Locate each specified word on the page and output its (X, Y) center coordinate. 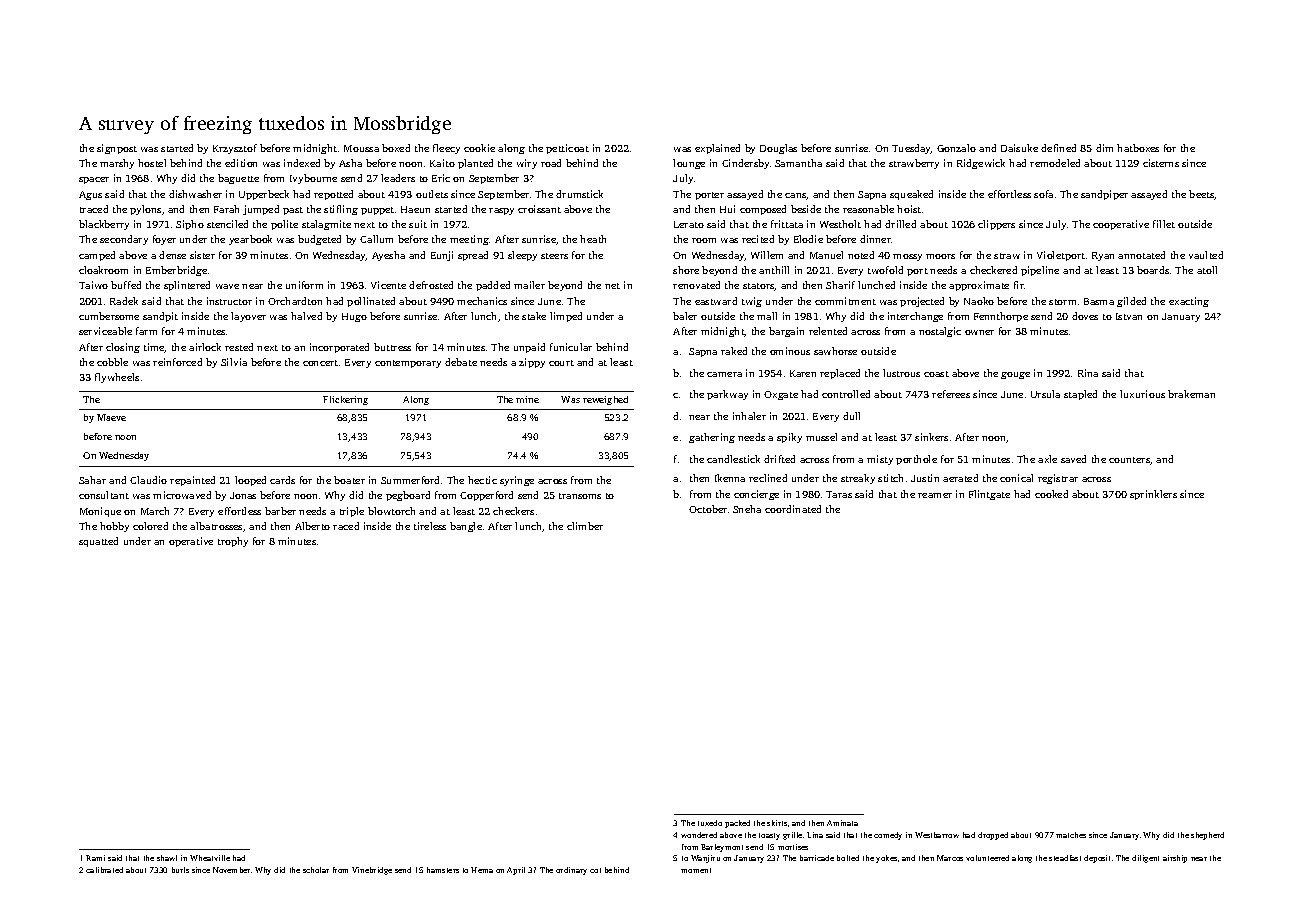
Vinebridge (372, 871)
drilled (900, 224)
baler (685, 316)
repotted (333, 195)
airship (1175, 859)
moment (696, 870)
